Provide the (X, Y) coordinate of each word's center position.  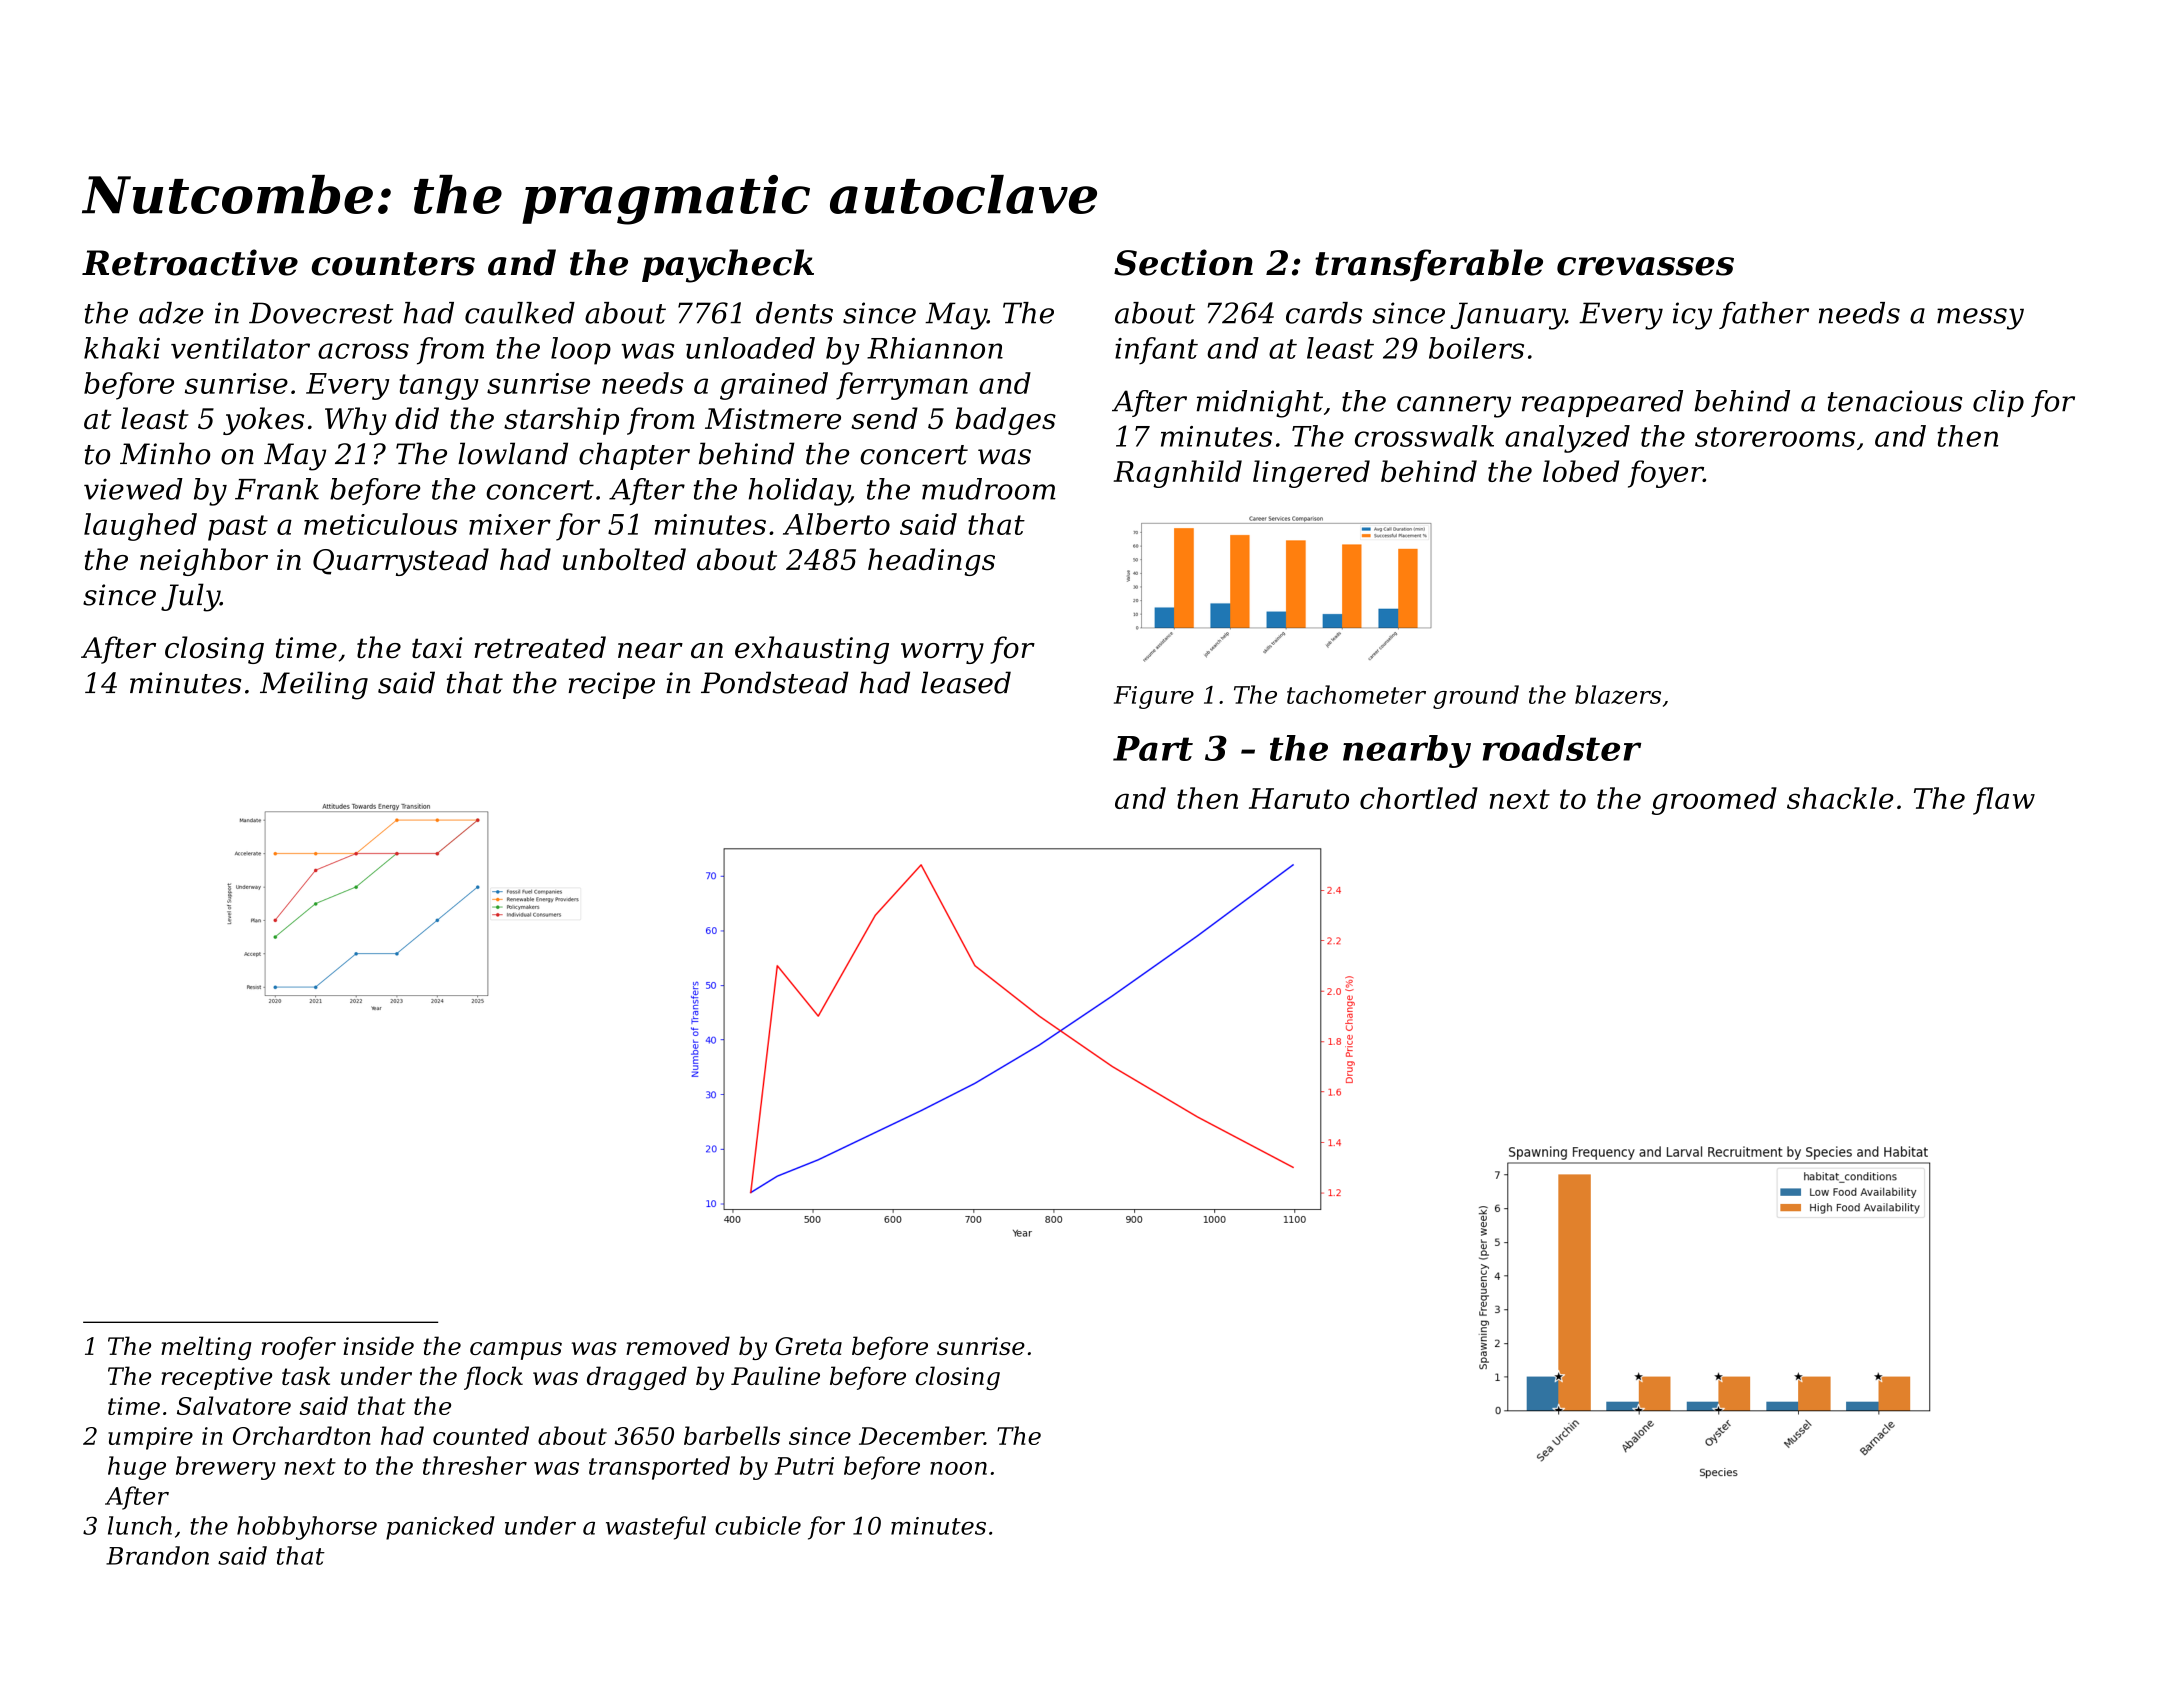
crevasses (1645, 266)
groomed (1714, 801)
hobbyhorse (307, 1528)
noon (958, 1468)
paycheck (728, 266)
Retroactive (190, 262)
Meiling (314, 685)
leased (966, 682)
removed (678, 1345)
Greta (808, 1346)
